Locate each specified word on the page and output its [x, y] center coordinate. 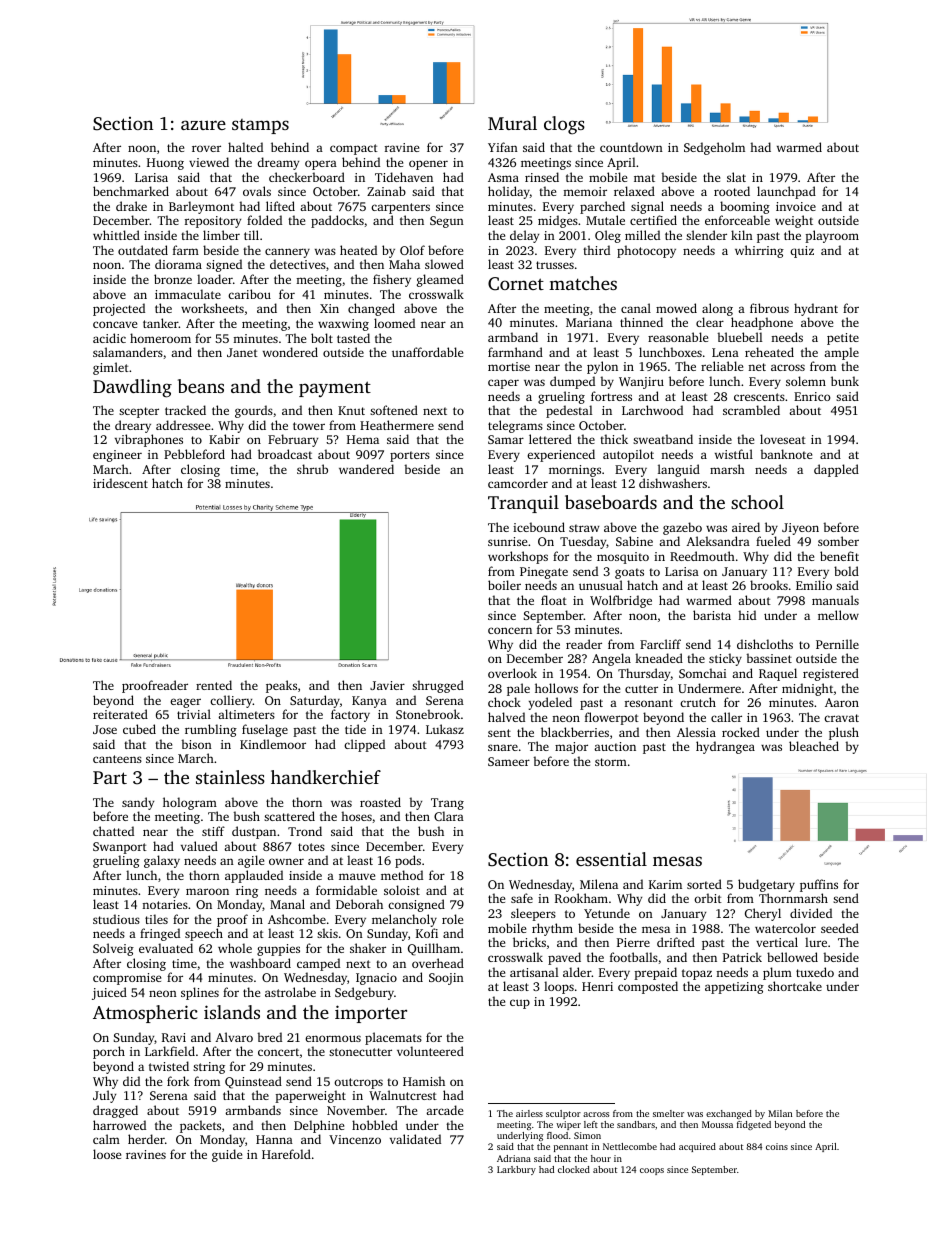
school [757, 502]
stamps [260, 126]
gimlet [111, 368]
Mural [512, 123]
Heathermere [397, 425]
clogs [564, 125]
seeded [840, 928]
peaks [281, 686]
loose [107, 1154]
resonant [649, 703]
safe [522, 898]
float [554, 600]
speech [204, 934]
